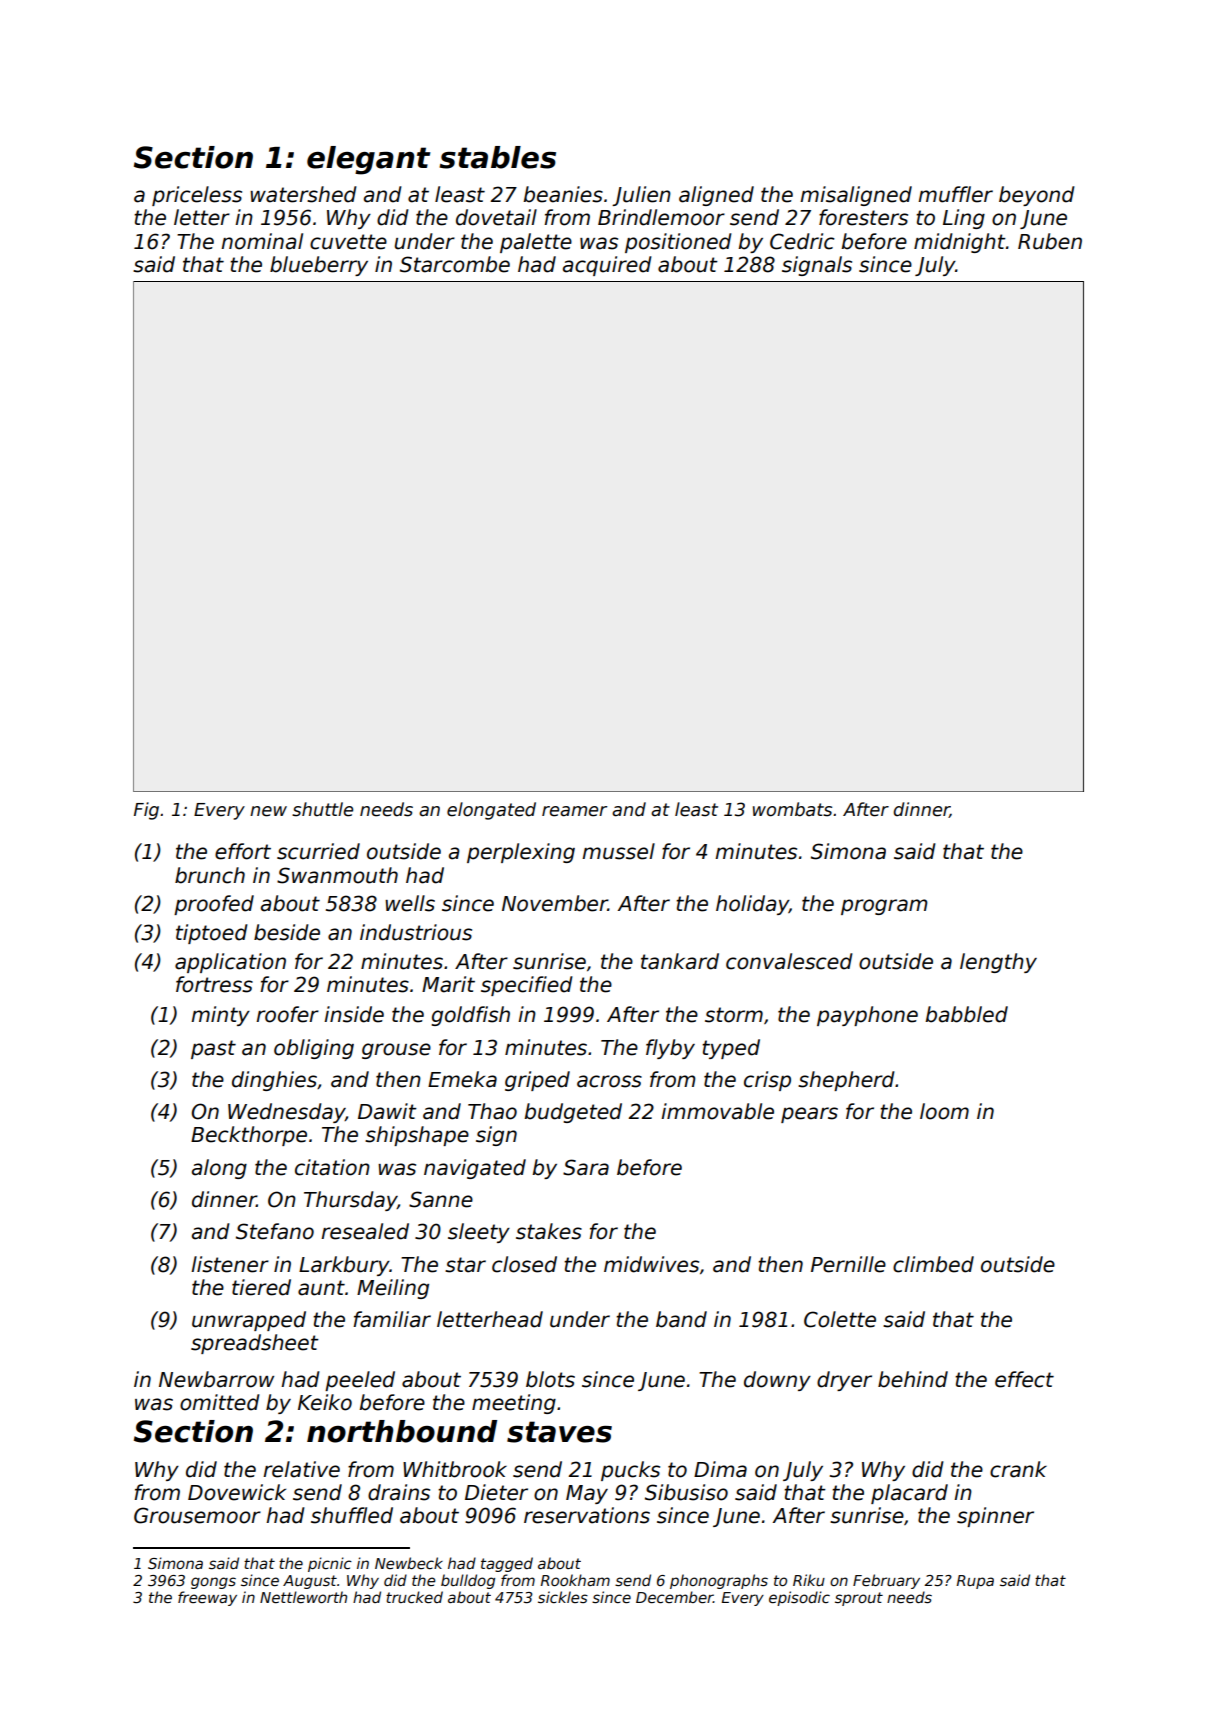  I want to click on reamer, so click(574, 811).
